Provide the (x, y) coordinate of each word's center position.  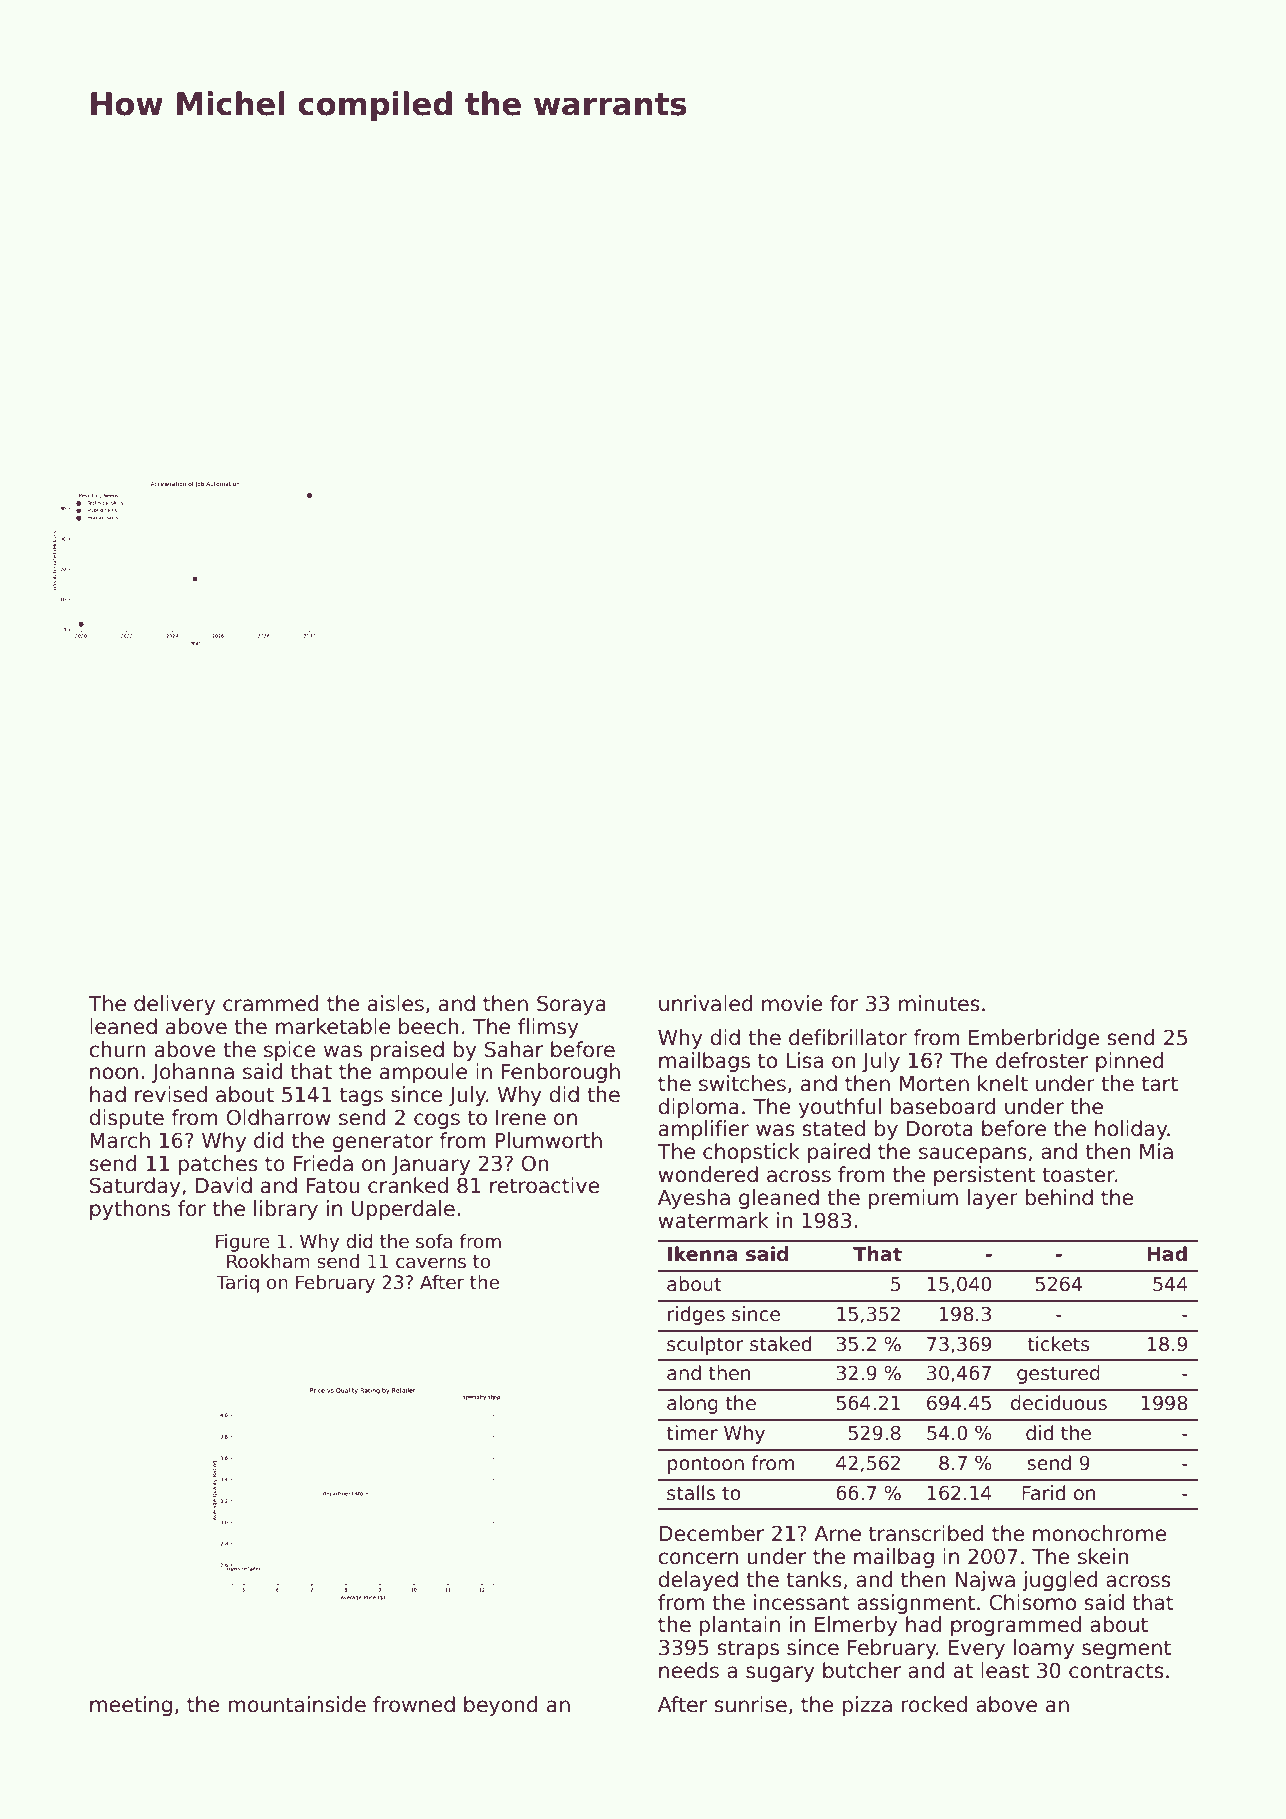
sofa (434, 1241)
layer (993, 1199)
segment (1126, 1649)
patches (218, 1165)
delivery (174, 1005)
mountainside (297, 1704)
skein (1103, 1556)
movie (792, 1003)
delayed (698, 1581)
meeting (131, 1706)
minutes (939, 1003)
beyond (501, 1706)
